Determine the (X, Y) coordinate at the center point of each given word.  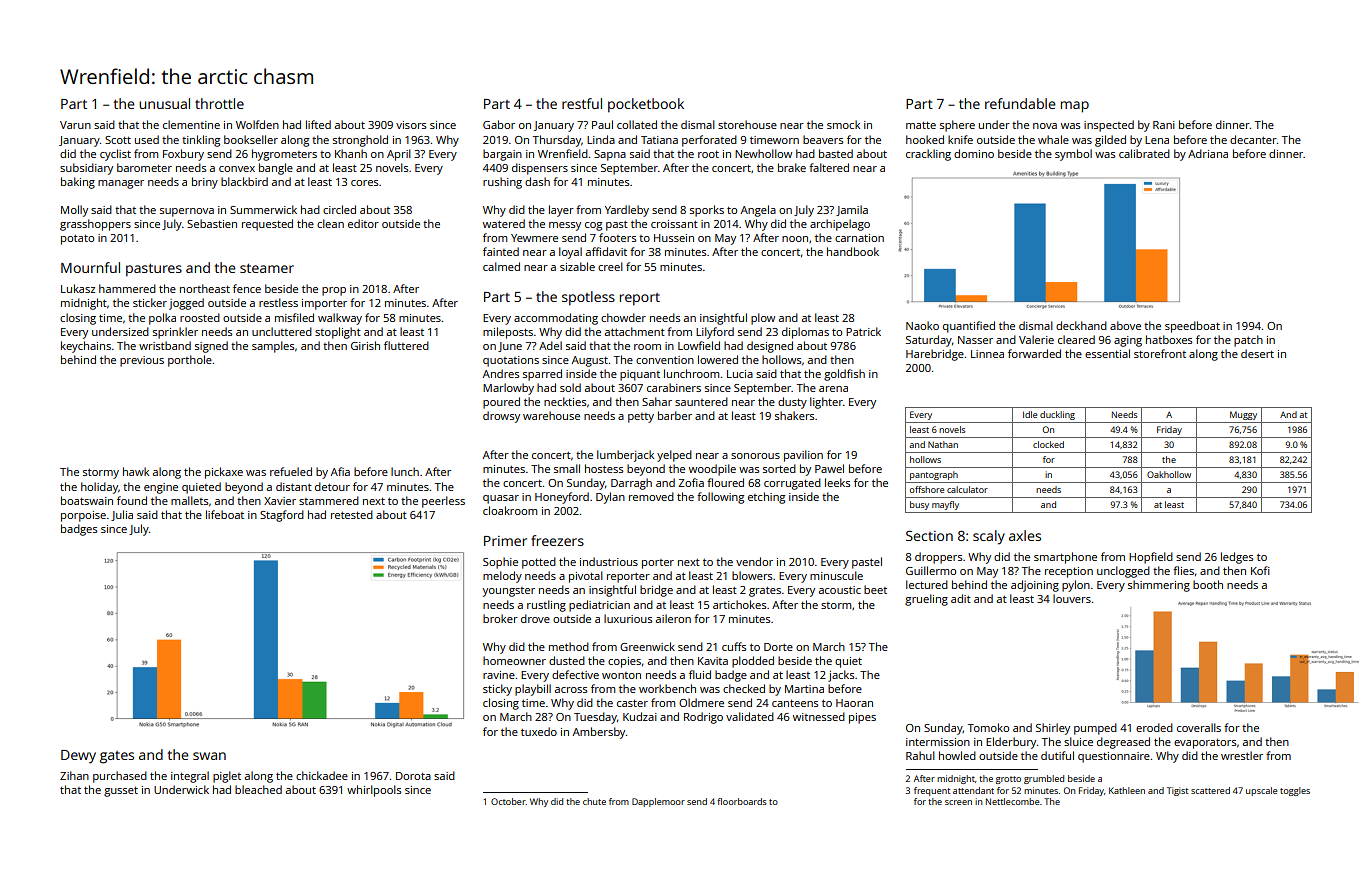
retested (352, 514)
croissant (674, 224)
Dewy (78, 757)
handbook (853, 251)
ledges (1237, 558)
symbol (1073, 155)
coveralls (1199, 727)
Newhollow (763, 153)
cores (364, 183)
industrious (609, 561)
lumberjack (625, 456)
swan (209, 756)
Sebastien (212, 223)
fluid (700, 674)
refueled (291, 471)
